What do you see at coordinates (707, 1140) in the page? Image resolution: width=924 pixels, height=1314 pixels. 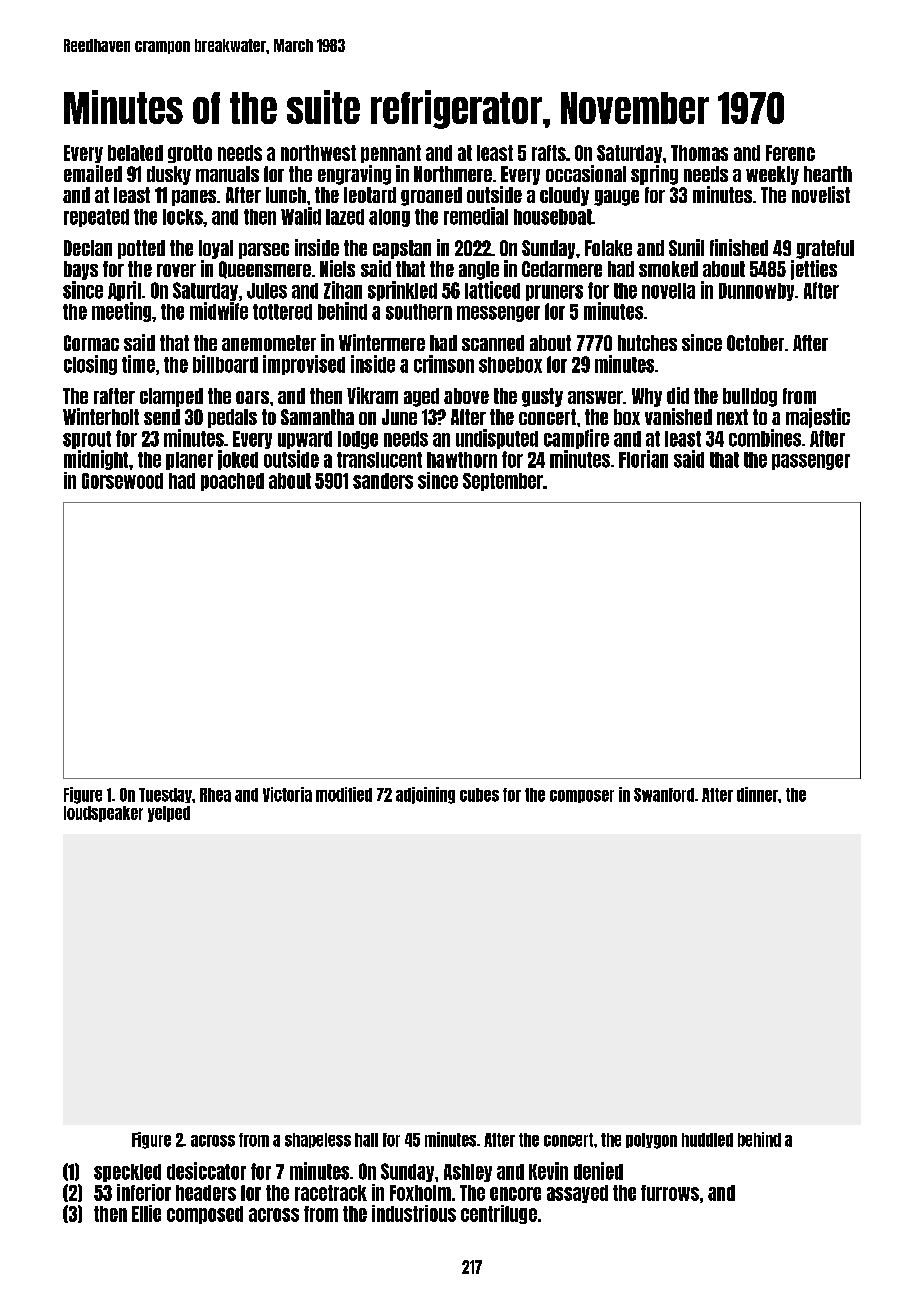 I see `huddled` at bounding box center [707, 1140].
